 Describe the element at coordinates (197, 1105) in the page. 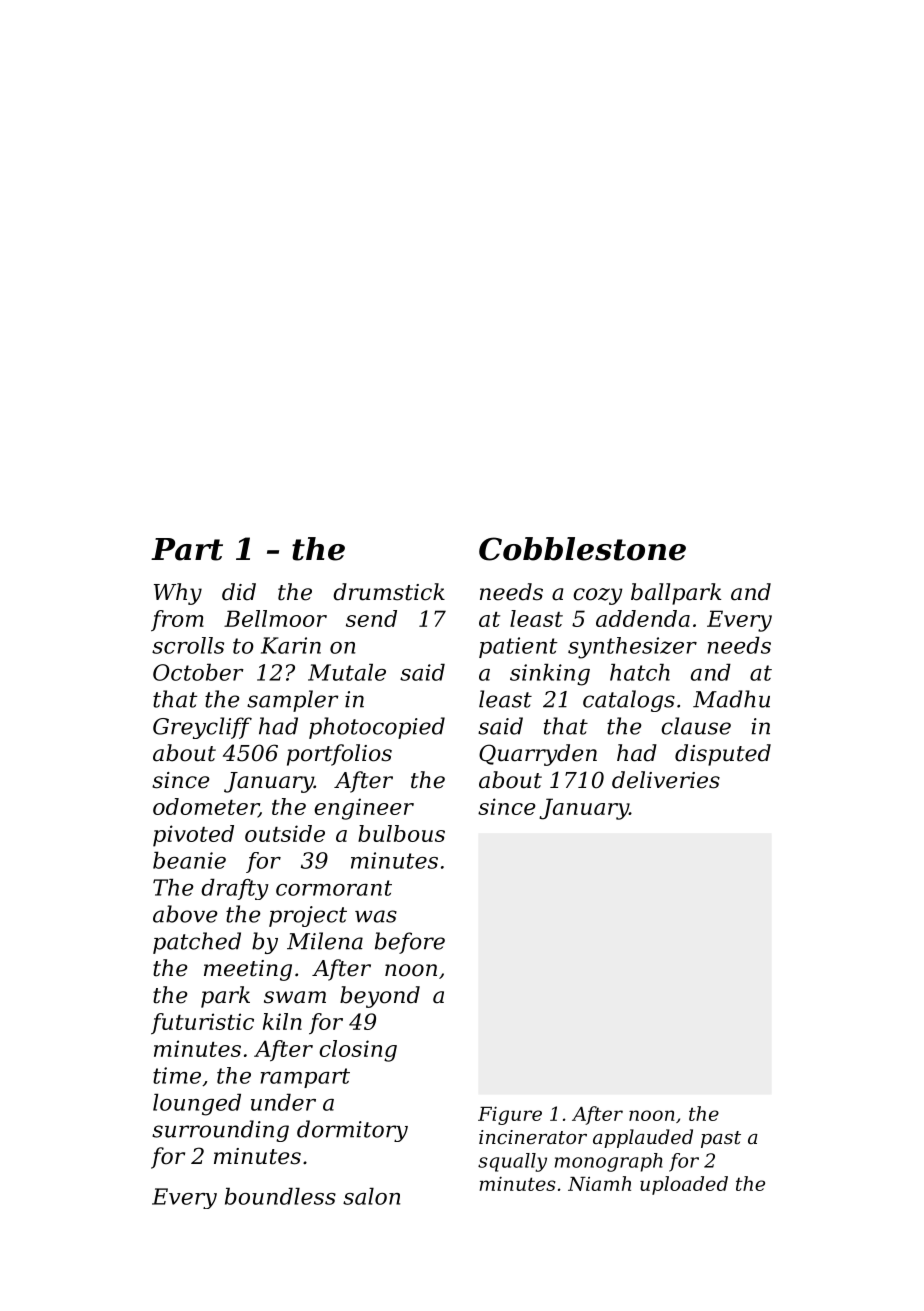

I see `lounged` at that location.
